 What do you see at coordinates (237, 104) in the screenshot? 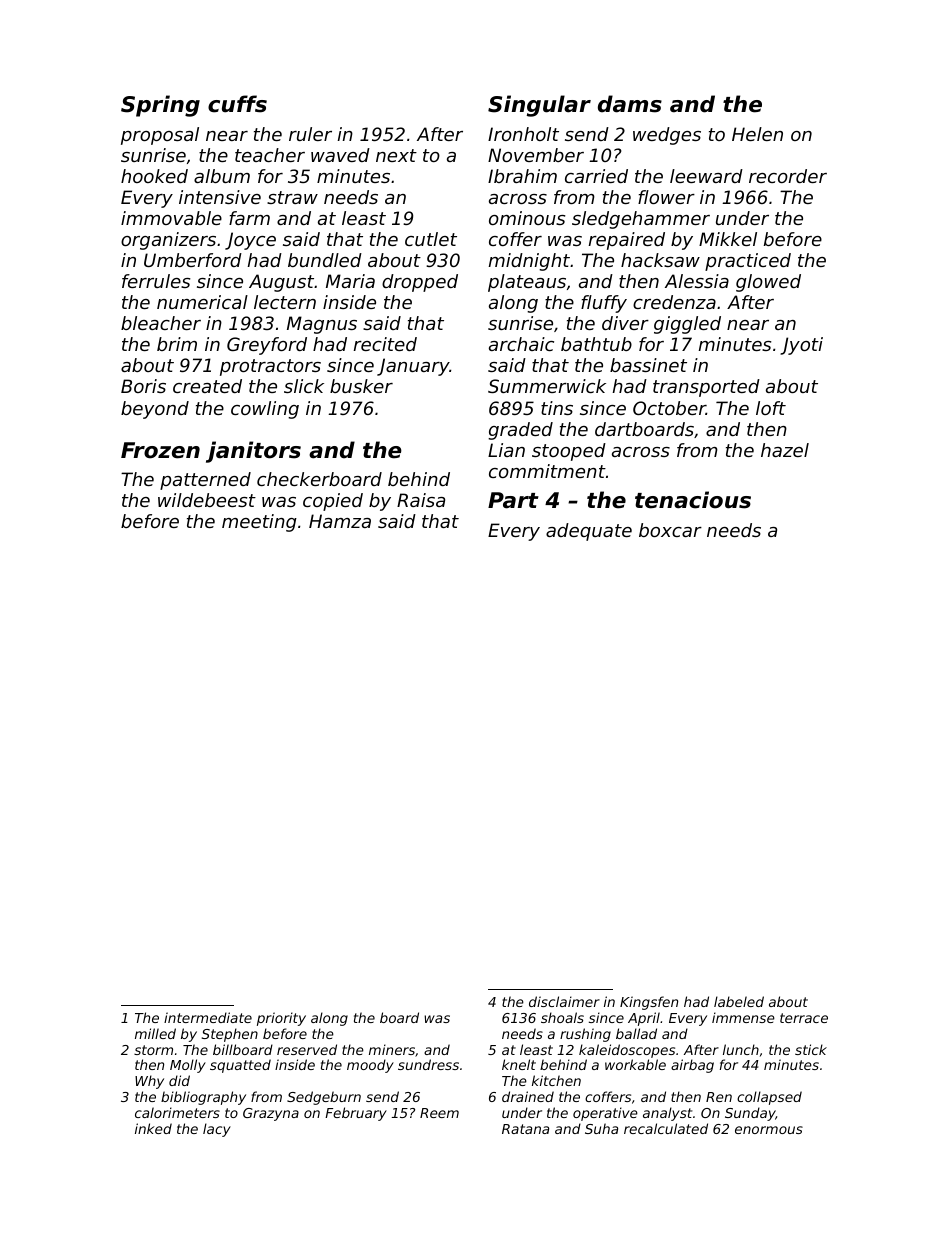
I see `cuffs` at bounding box center [237, 104].
